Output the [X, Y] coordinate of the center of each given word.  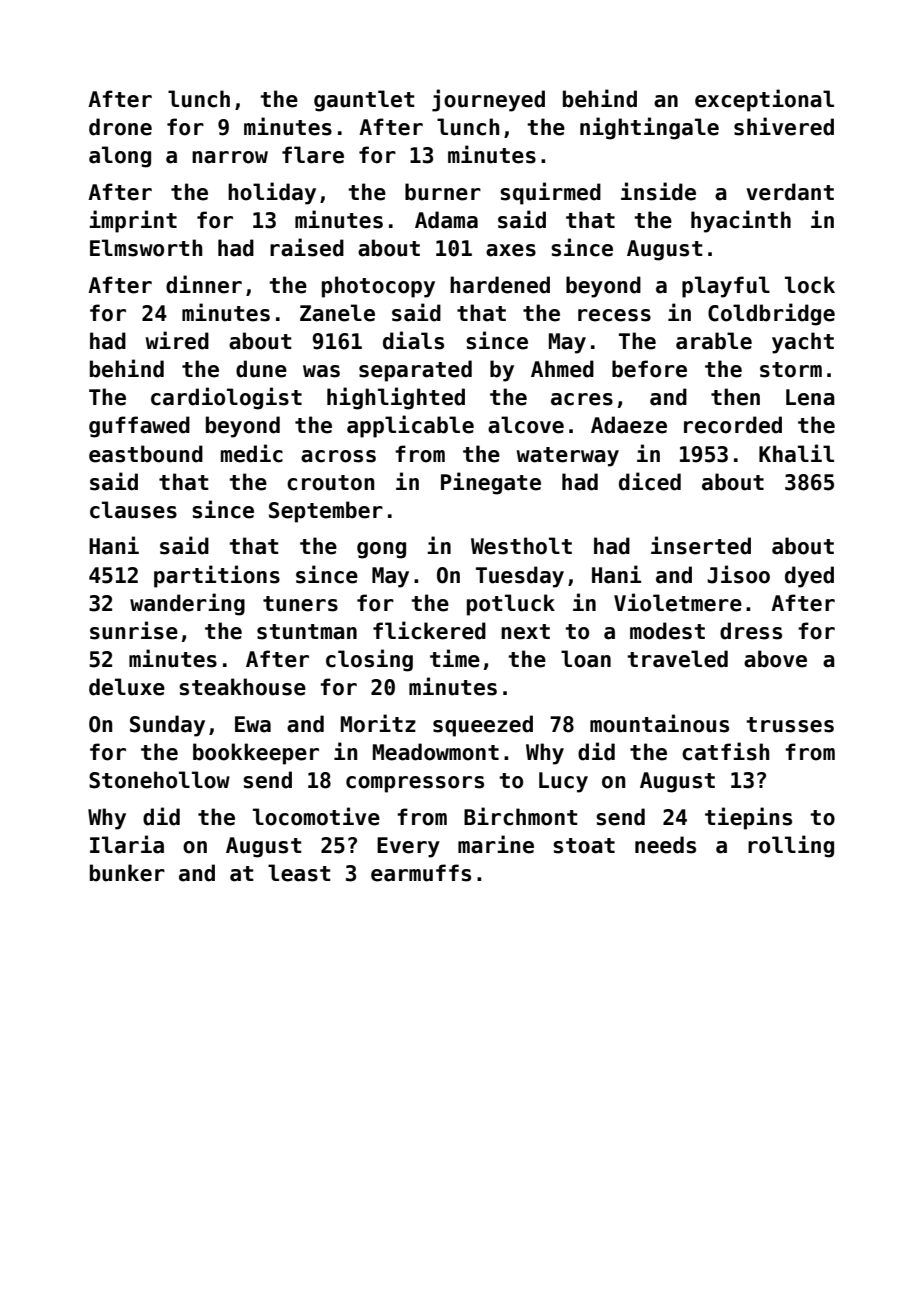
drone [120, 127]
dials [413, 340]
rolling [791, 846]
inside [658, 191]
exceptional [764, 100]
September [326, 512]
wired [177, 340]
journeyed [488, 100]
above [775, 659]
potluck [511, 605]
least [299, 873]
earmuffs [421, 873]
